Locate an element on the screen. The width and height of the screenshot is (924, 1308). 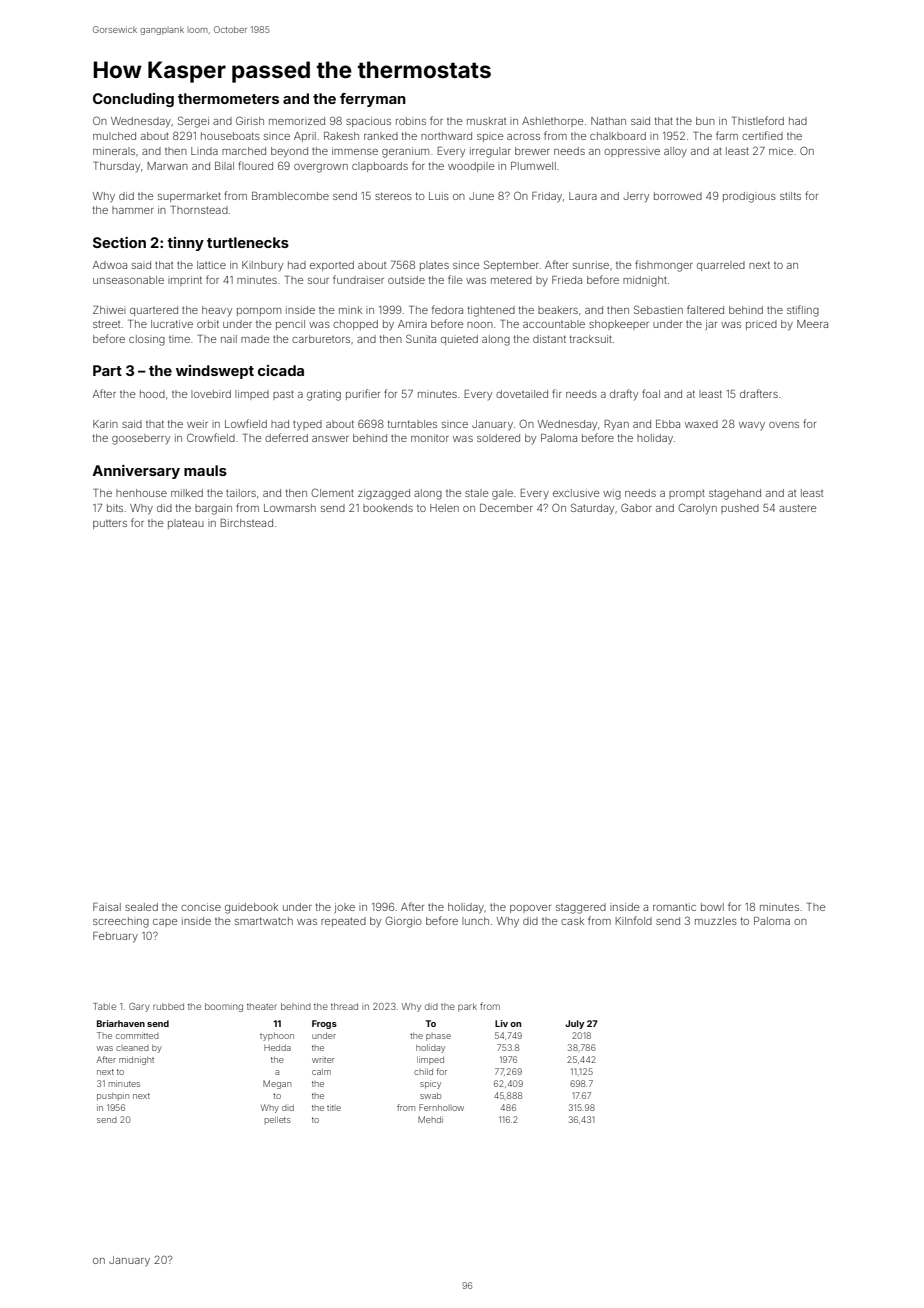
Mehdi is located at coordinates (430, 1119).
